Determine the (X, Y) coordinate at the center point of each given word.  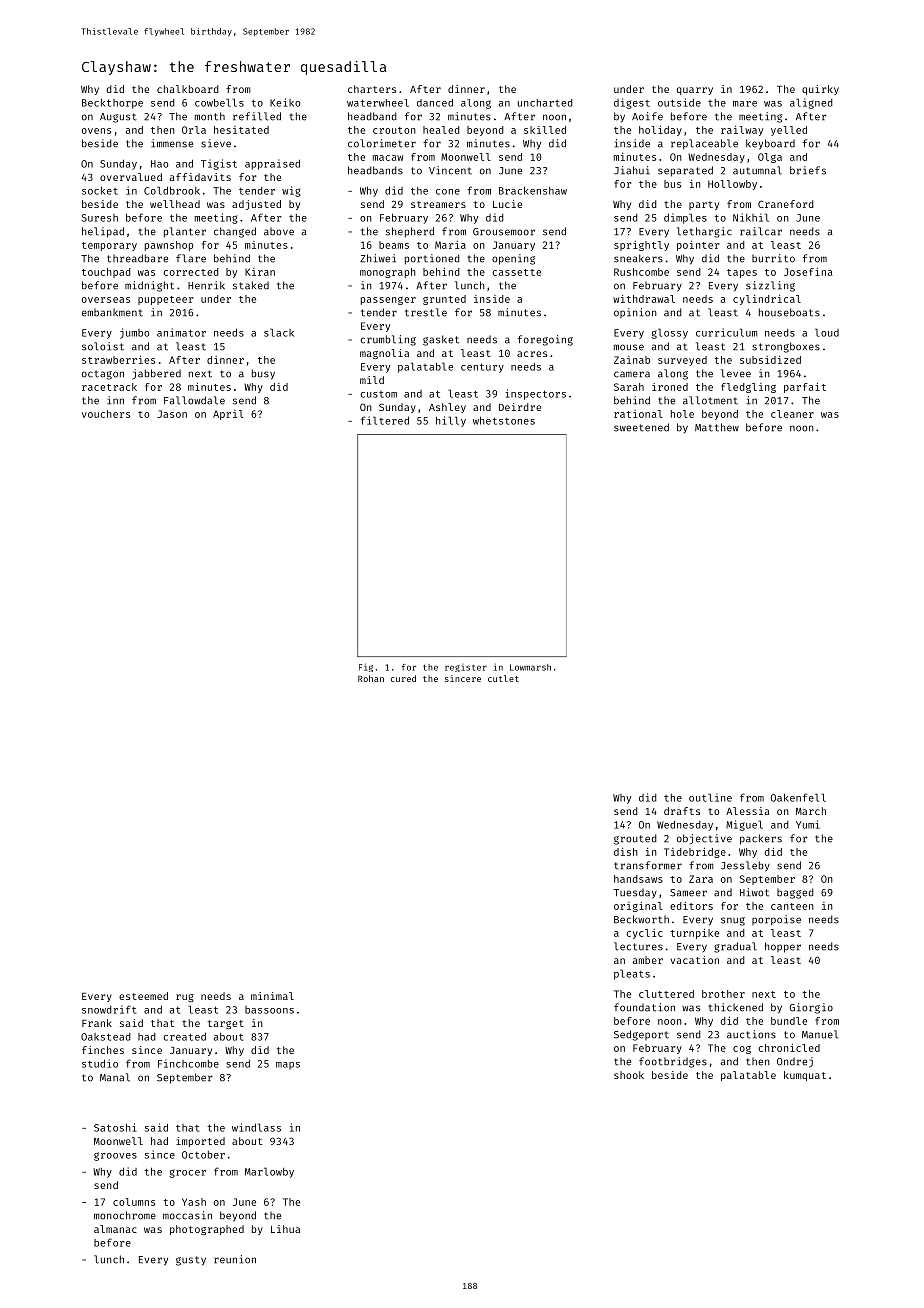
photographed (207, 1230)
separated (685, 171)
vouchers (106, 414)
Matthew (717, 427)
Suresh (99, 218)
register (466, 668)
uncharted (545, 103)
